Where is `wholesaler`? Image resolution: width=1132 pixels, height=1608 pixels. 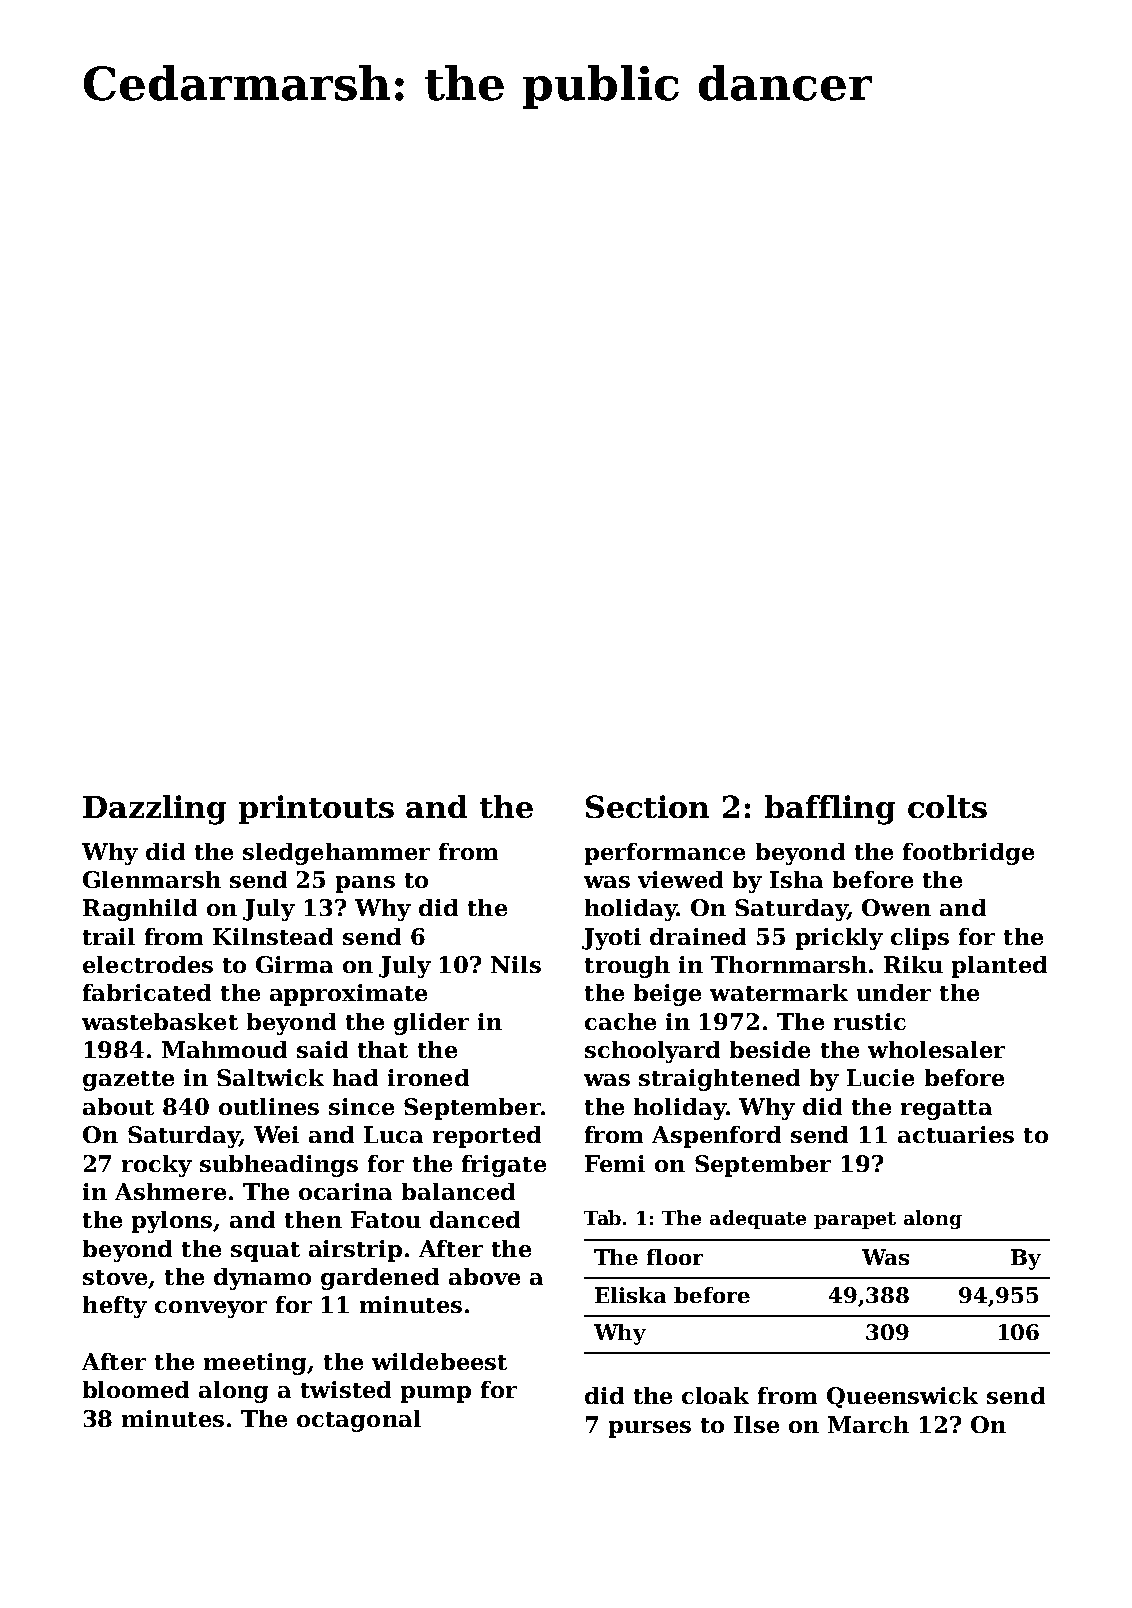 wholesaler is located at coordinates (936, 1049).
